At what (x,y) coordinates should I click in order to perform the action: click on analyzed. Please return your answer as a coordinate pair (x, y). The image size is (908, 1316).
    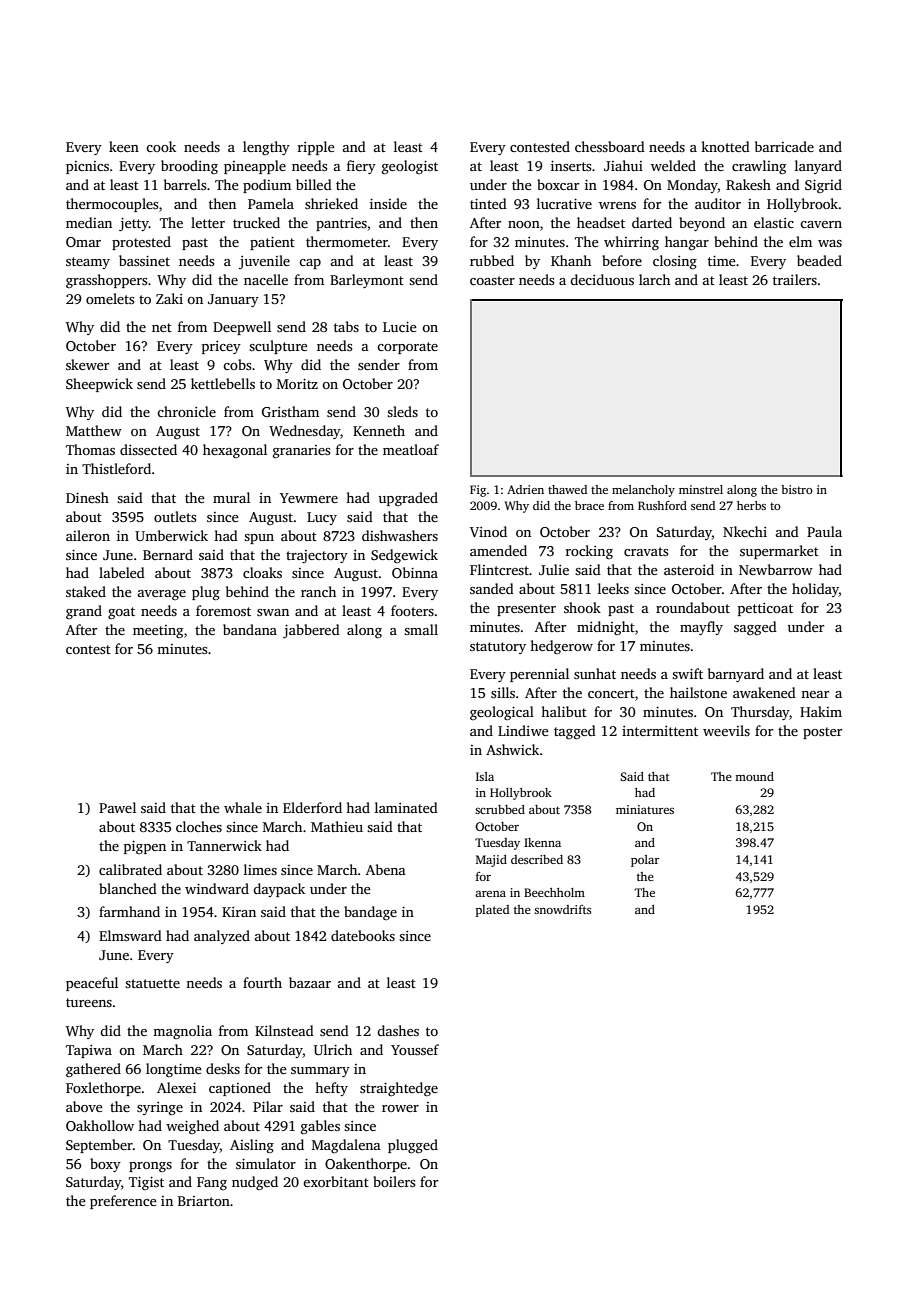
    Looking at the image, I should click on (222, 937).
